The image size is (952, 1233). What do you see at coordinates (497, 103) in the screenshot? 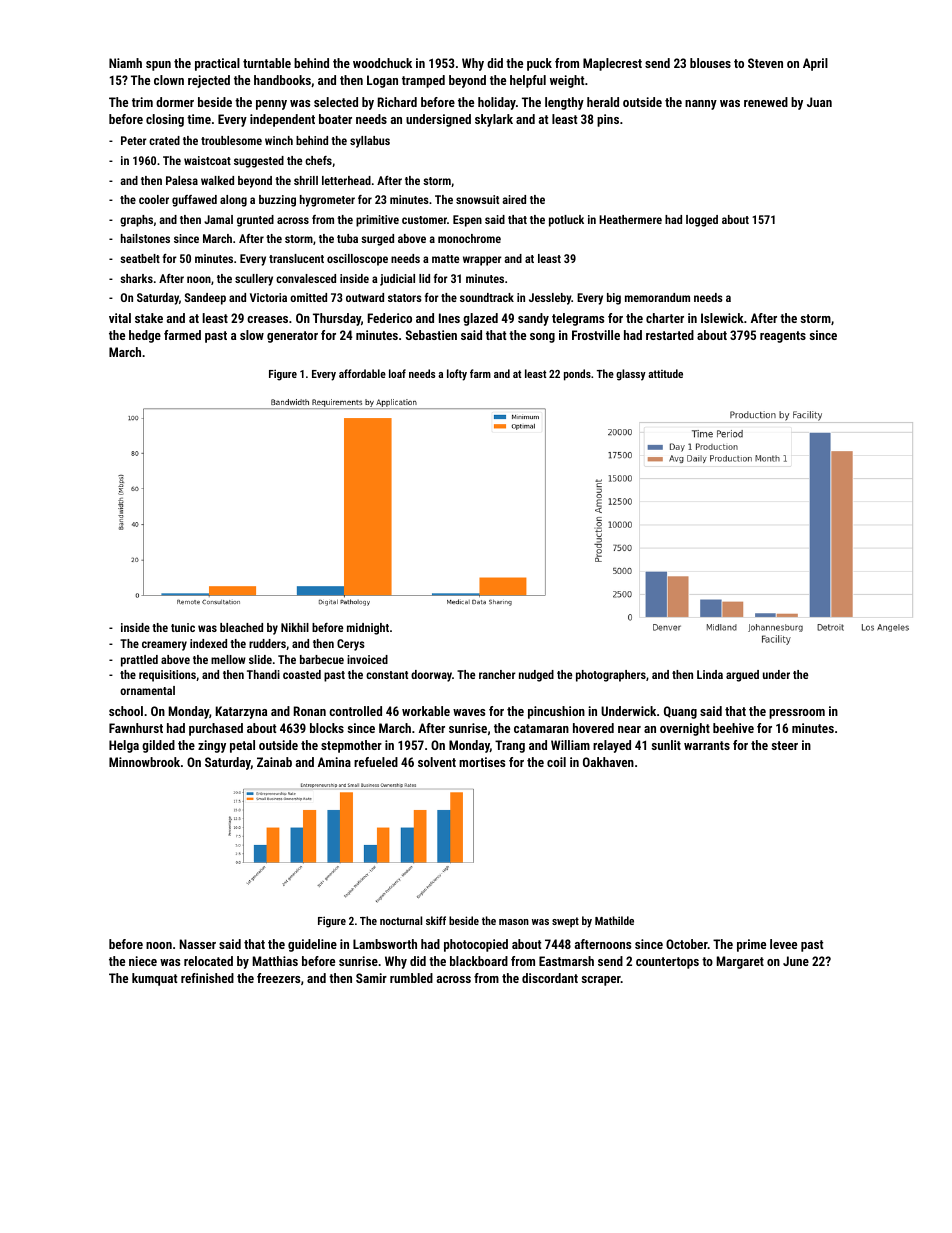
I see `holiday` at bounding box center [497, 103].
